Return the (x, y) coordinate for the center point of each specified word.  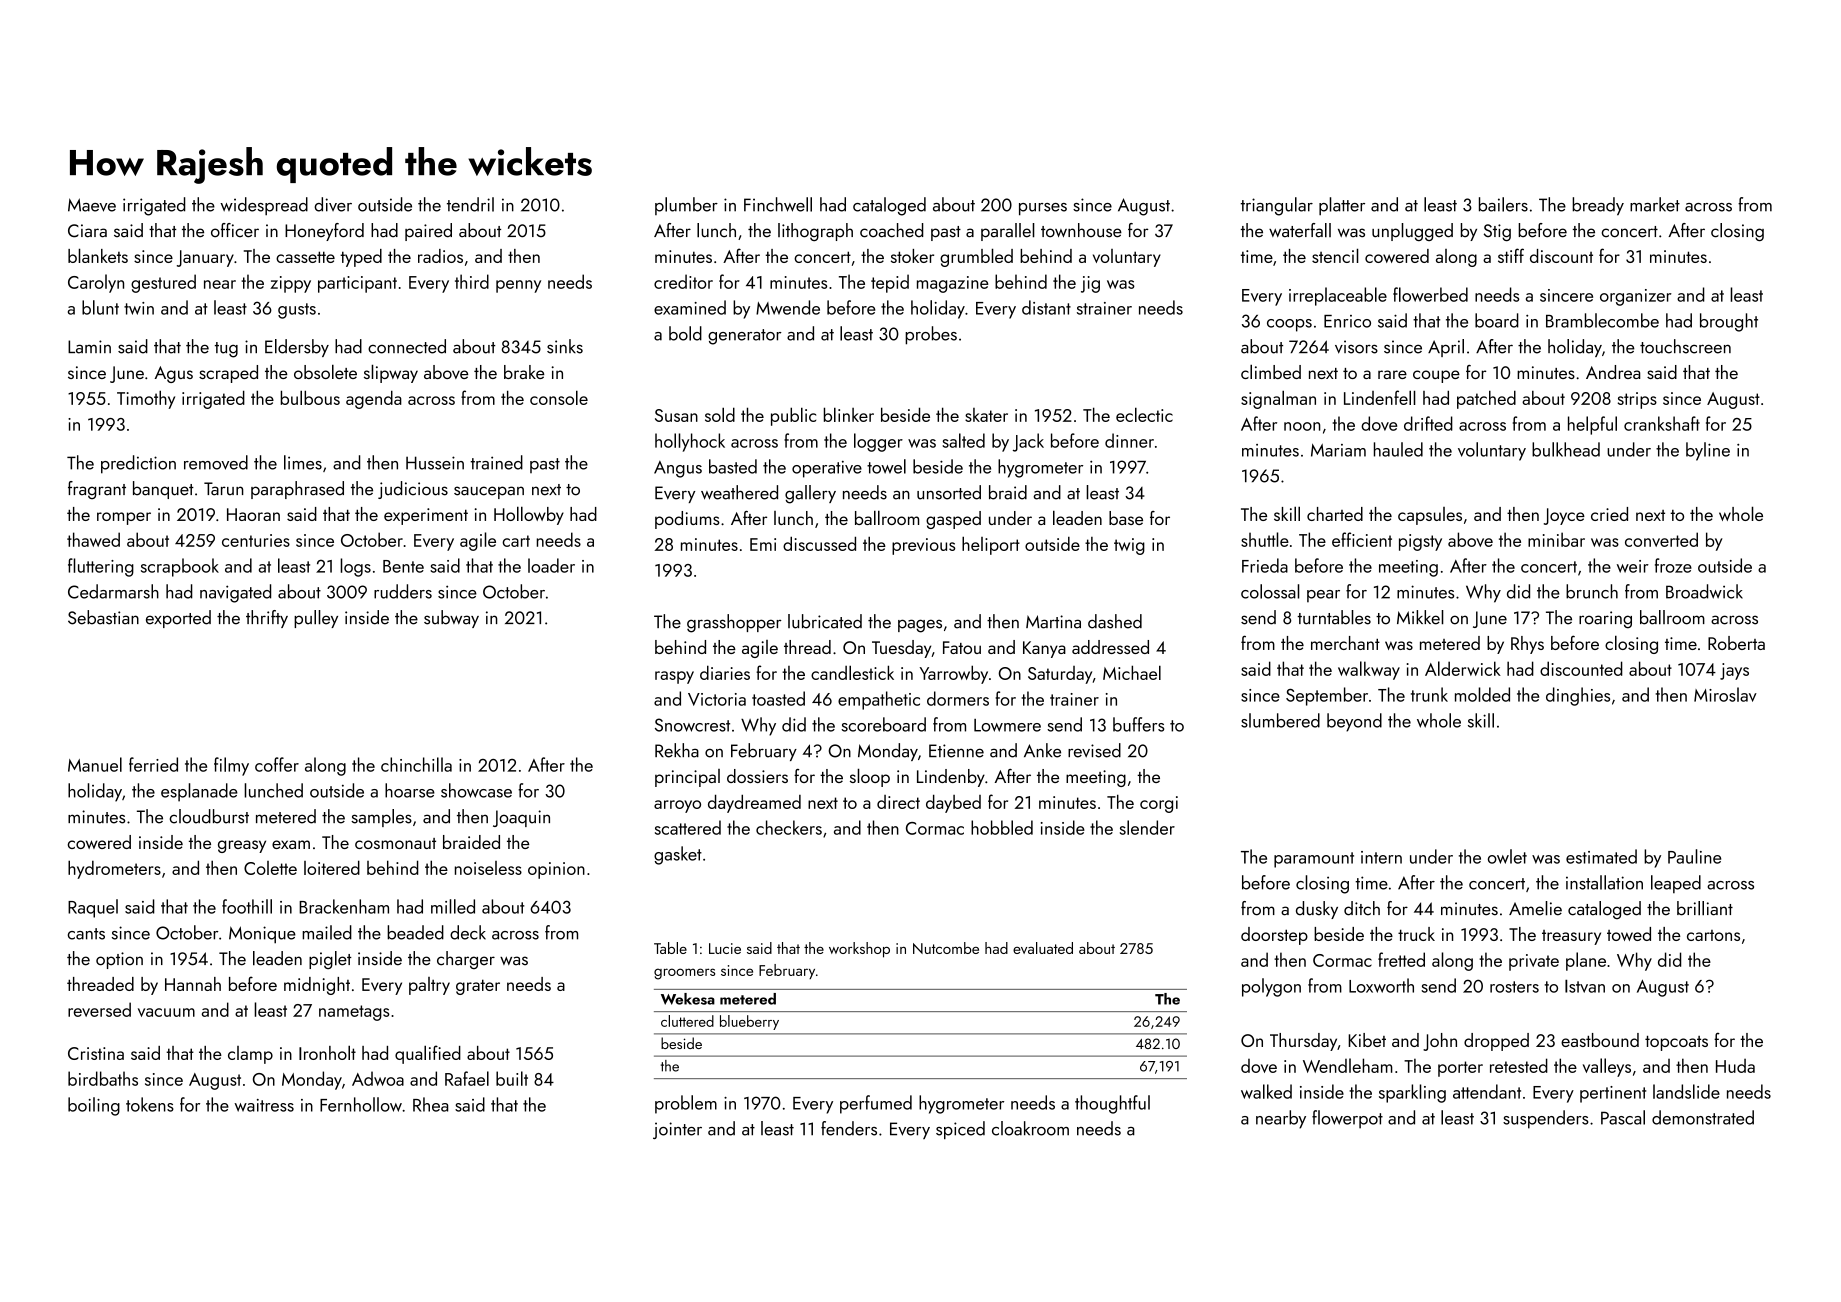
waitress (264, 1105)
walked (1266, 1091)
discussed (819, 543)
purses (1043, 209)
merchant (1345, 643)
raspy (674, 677)
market (1655, 204)
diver (333, 204)
